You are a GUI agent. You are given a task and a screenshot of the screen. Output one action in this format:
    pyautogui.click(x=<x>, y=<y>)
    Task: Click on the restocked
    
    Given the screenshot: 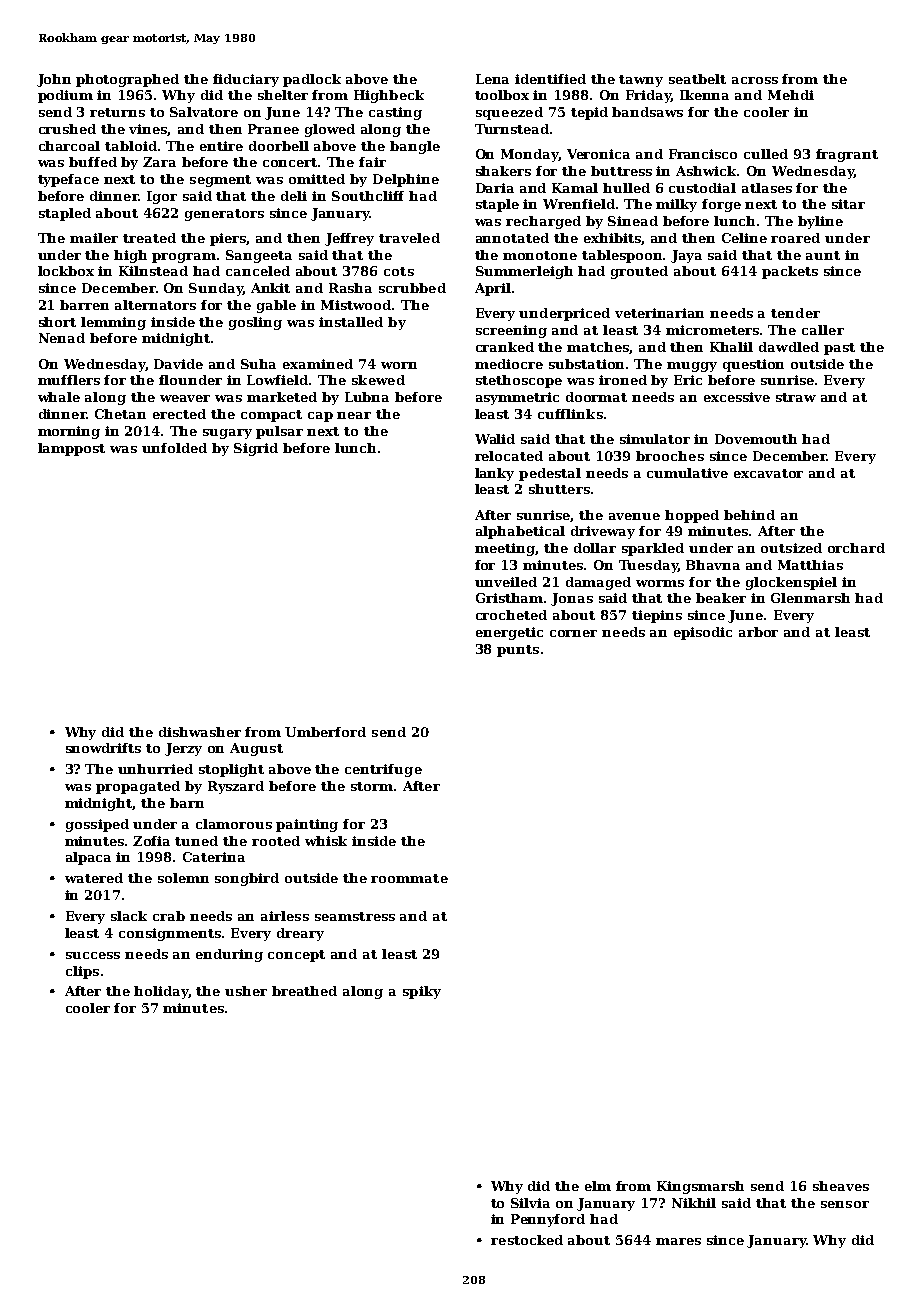 What is the action you would take?
    pyautogui.click(x=527, y=1240)
